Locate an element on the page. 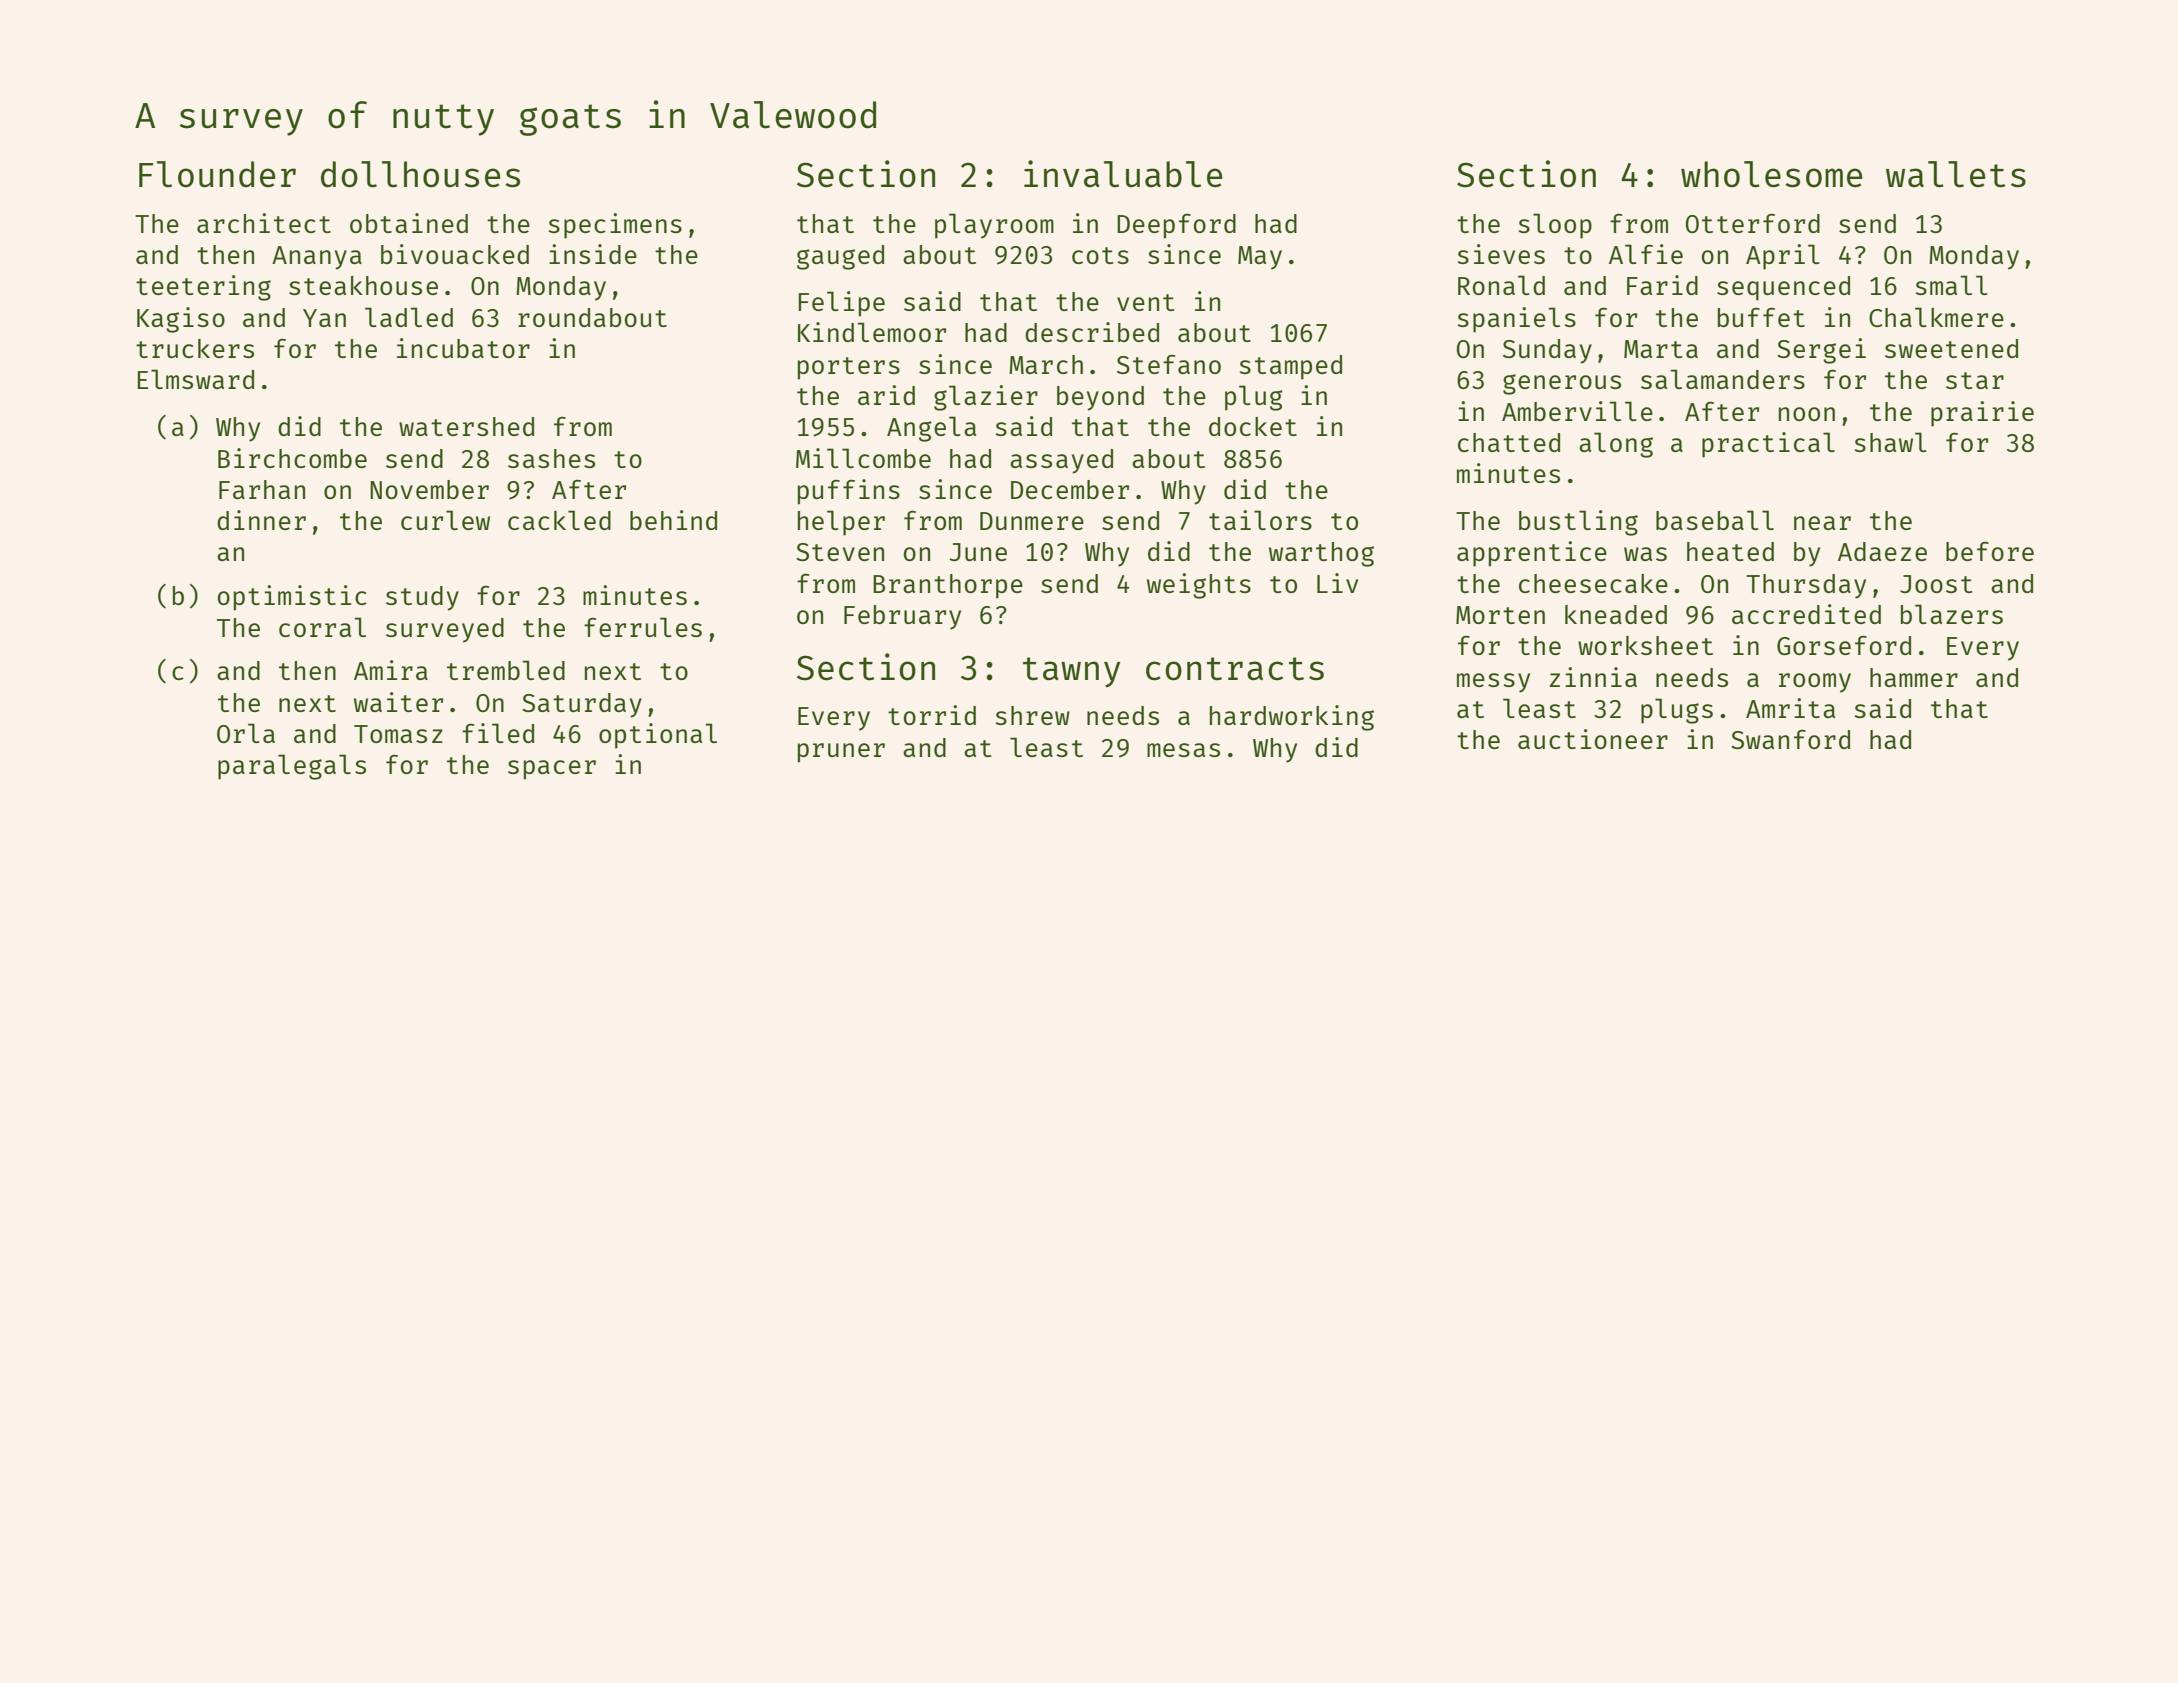 The image size is (2178, 1683). wallets is located at coordinates (1956, 174).
